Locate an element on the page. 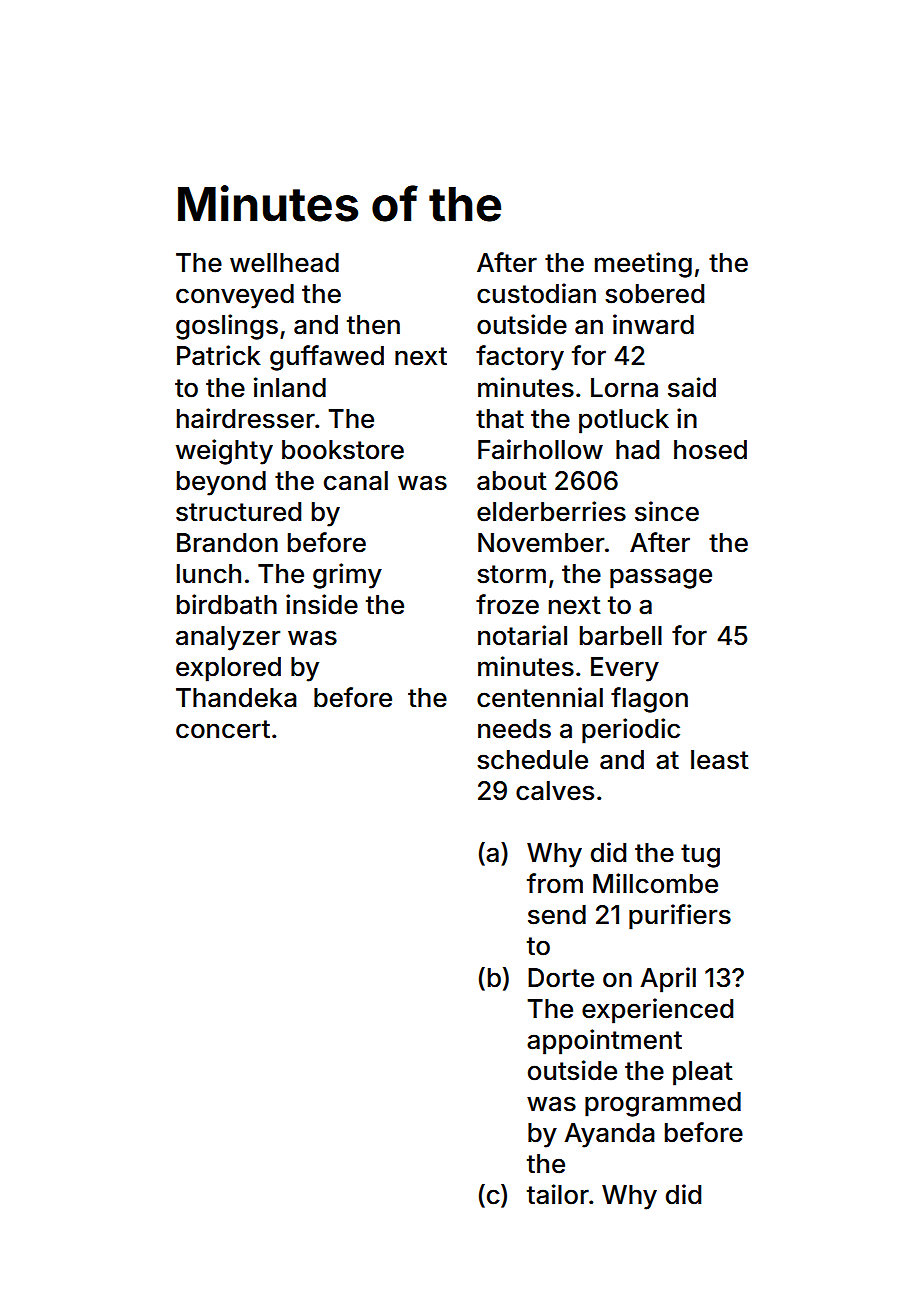 The image size is (924, 1311). custodian is located at coordinates (536, 293).
